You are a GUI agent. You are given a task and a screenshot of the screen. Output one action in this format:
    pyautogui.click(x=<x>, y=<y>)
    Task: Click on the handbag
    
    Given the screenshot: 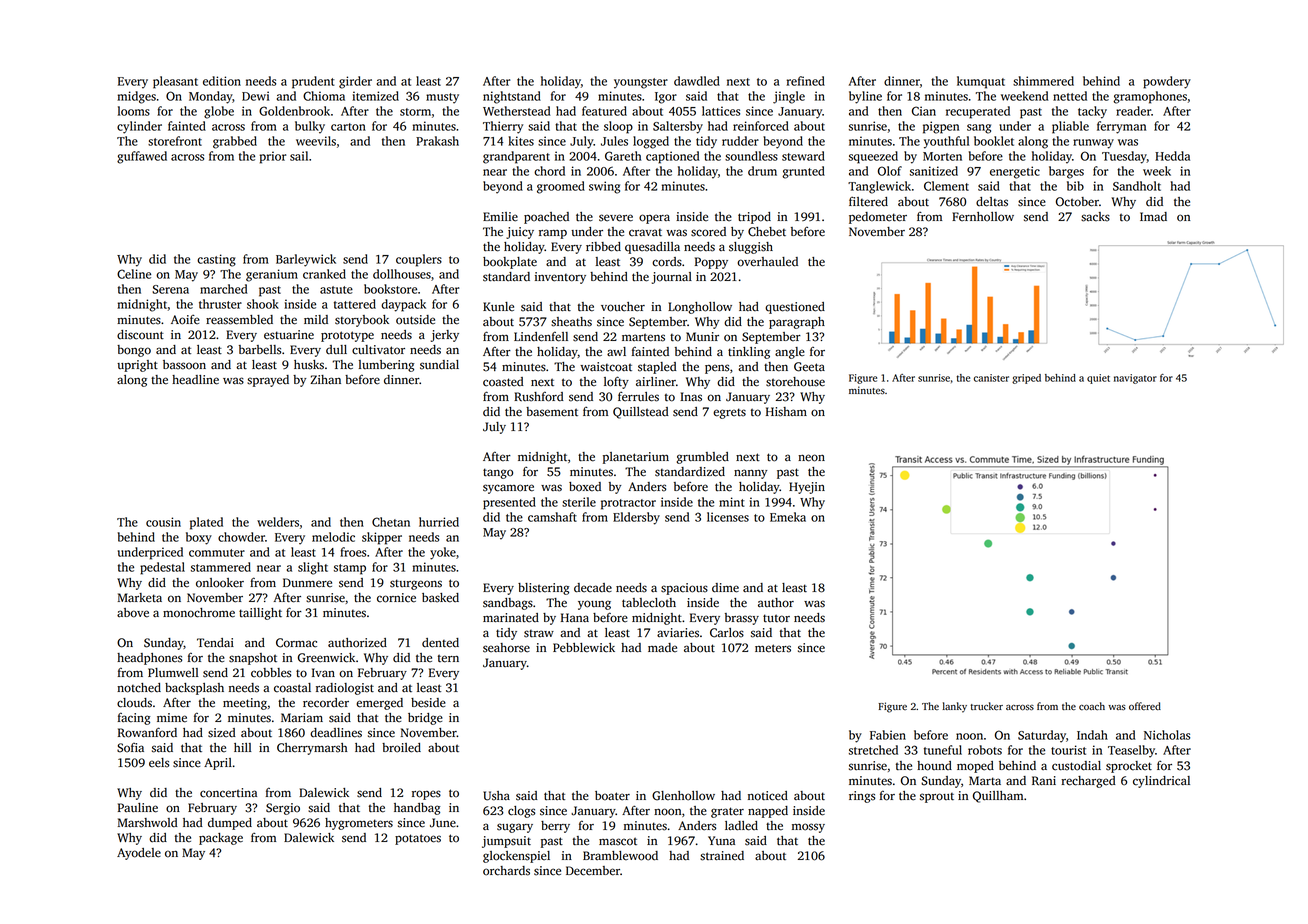 What is the action you would take?
    pyautogui.click(x=417, y=809)
